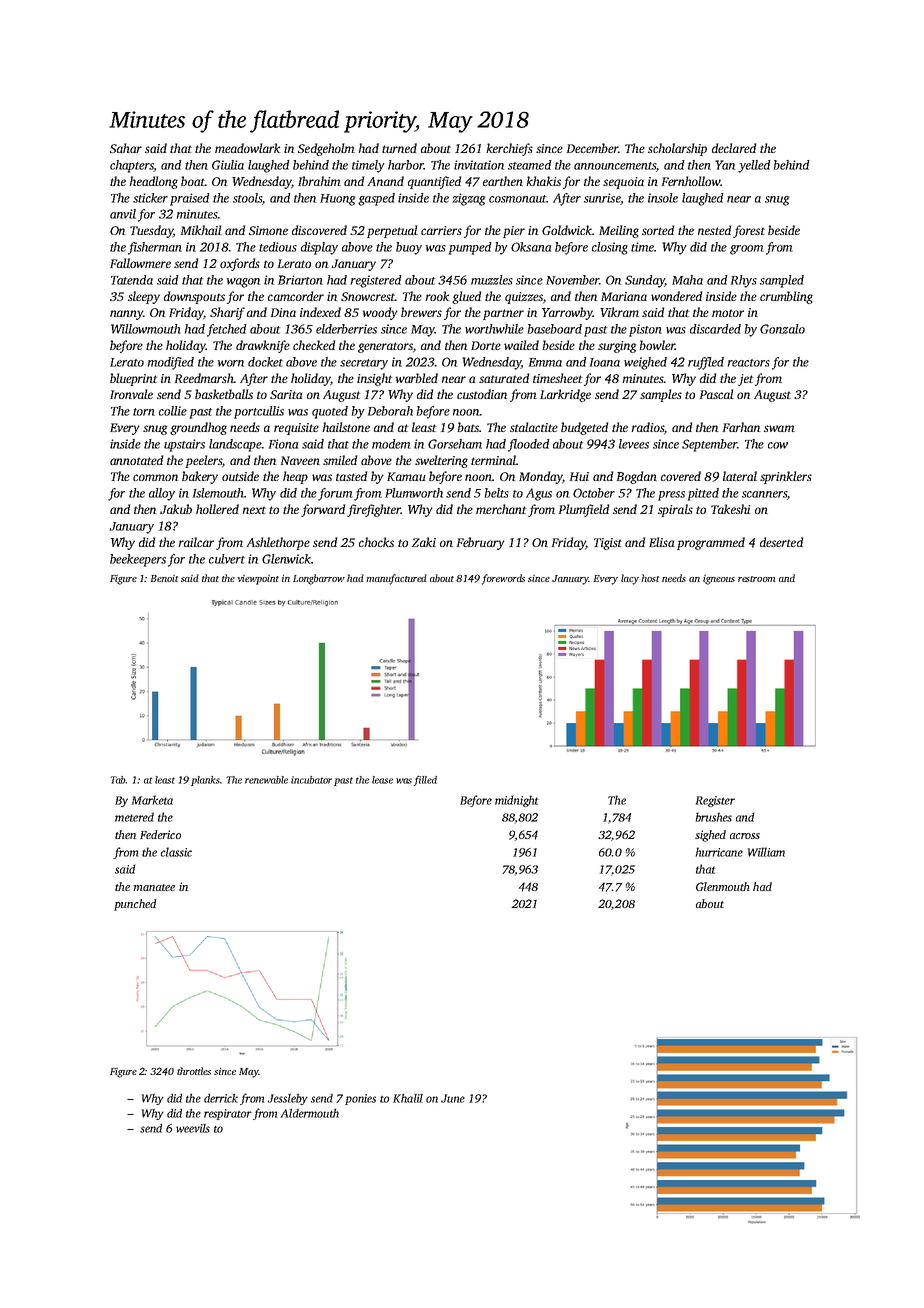 Image resolution: width=924 pixels, height=1308 pixels. I want to click on manufactured, so click(396, 579).
